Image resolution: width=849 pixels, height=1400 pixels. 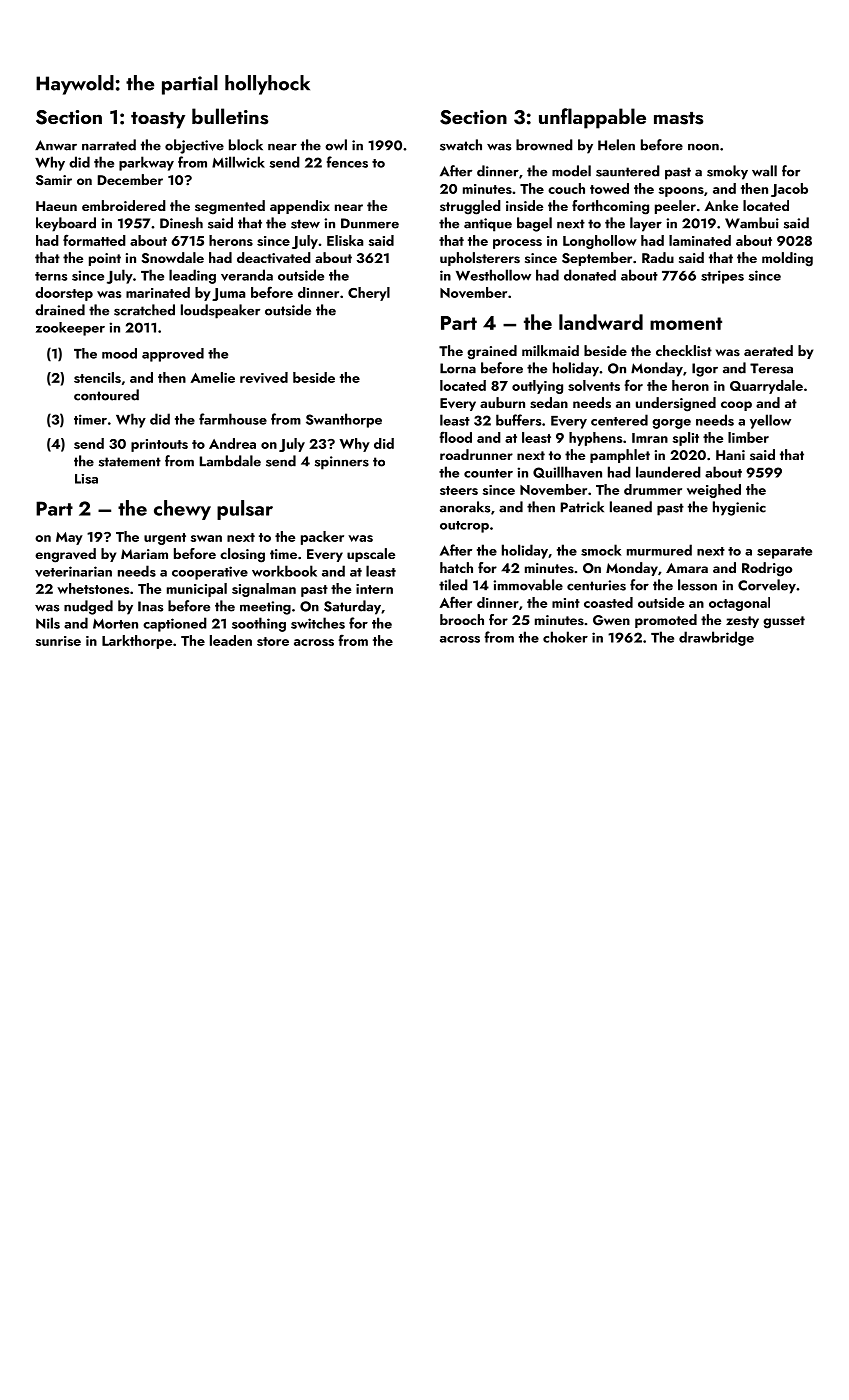 What do you see at coordinates (722, 277) in the document?
I see `stripes` at bounding box center [722, 277].
